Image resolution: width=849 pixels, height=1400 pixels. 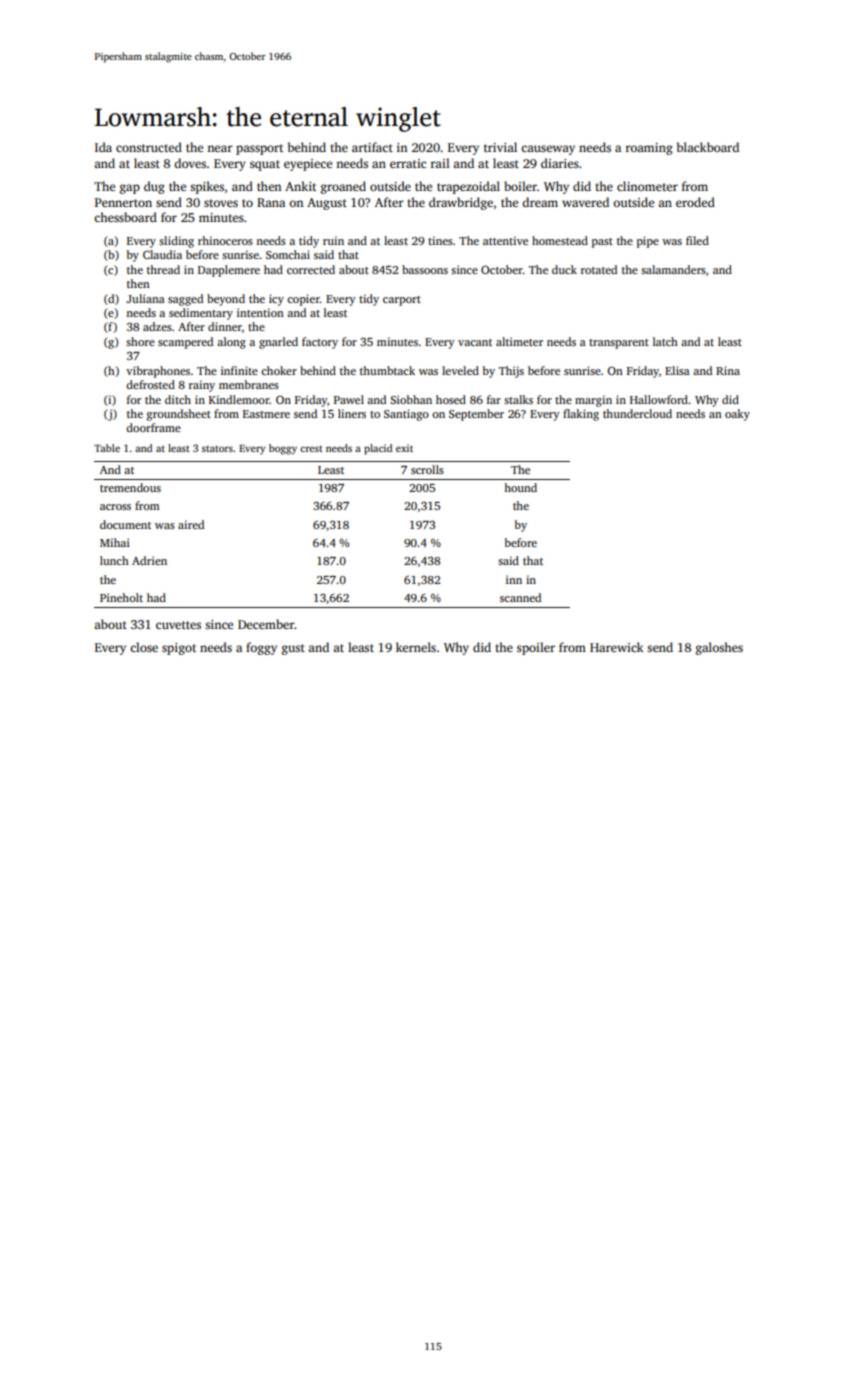 What do you see at coordinates (154, 187) in the screenshot?
I see `dug` at bounding box center [154, 187].
